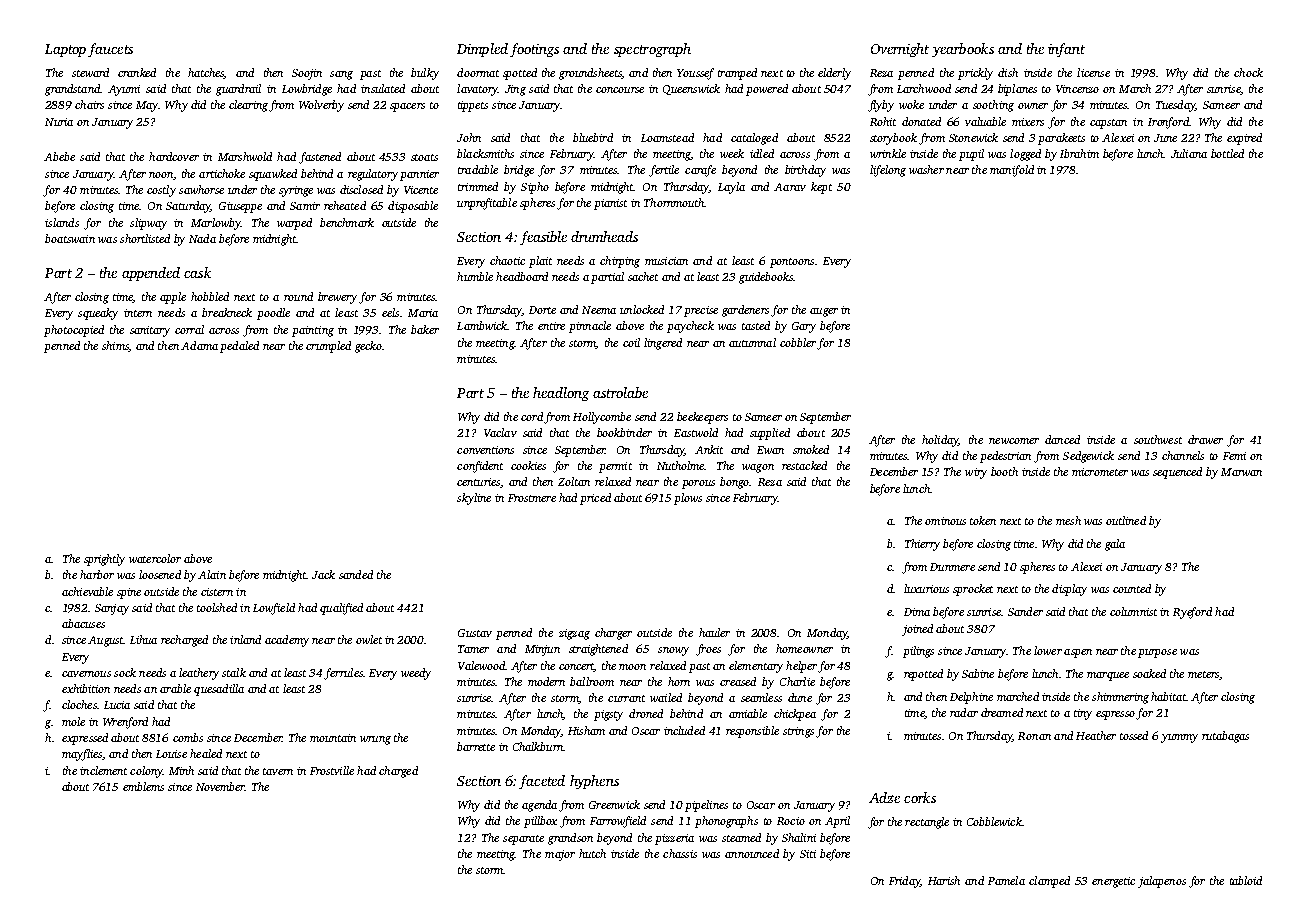 The width and height of the image is (1308, 924). I want to click on sanded, so click(356, 574).
